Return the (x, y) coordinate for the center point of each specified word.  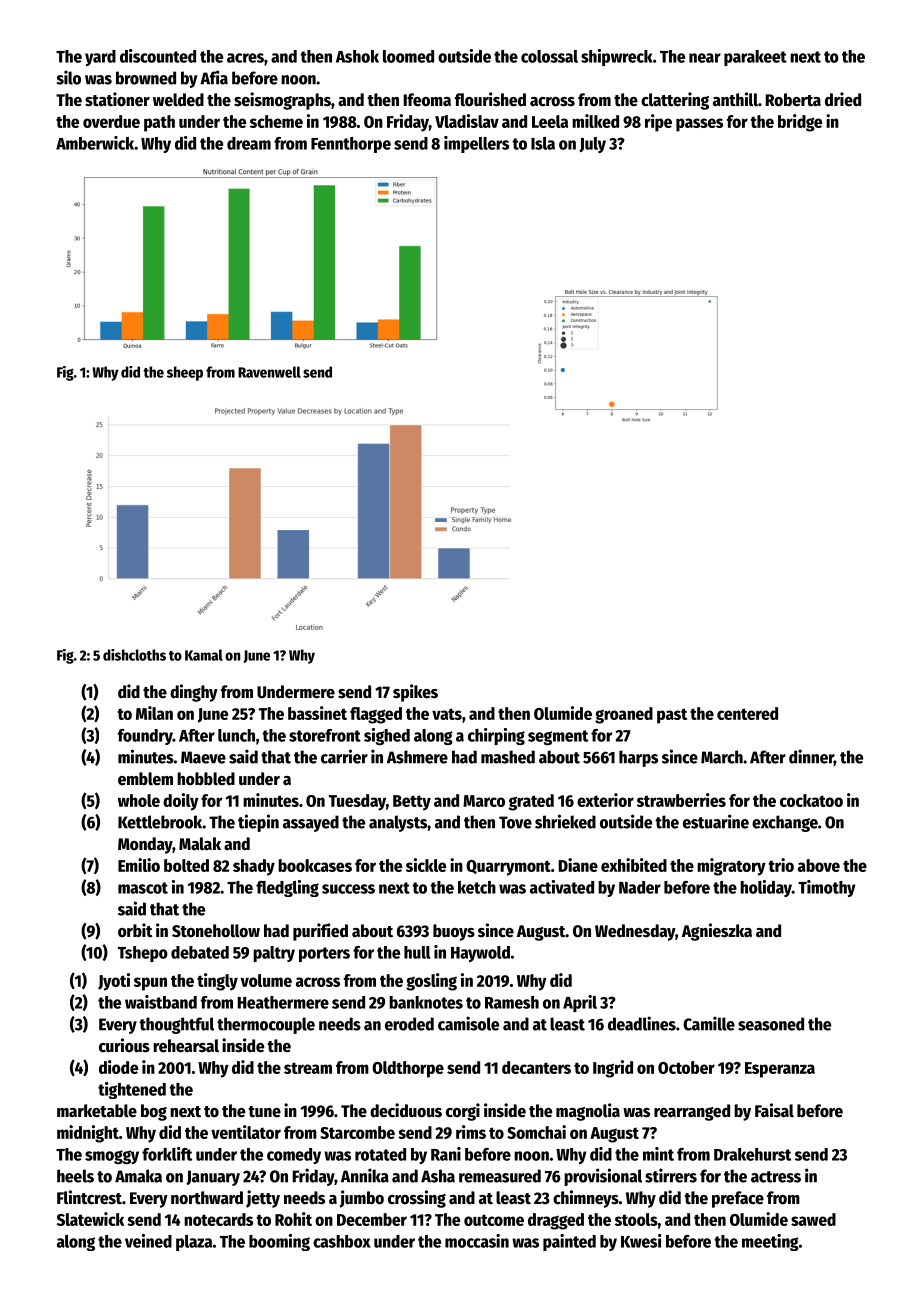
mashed (508, 757)
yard (100, 58)
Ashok (357, 56)
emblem (145, 779)
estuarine (716, 821)
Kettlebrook (160, 822)
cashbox (342, 1241)
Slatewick (90, 1219)
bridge (800, 123)
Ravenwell (269, 372)
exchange (785, 823)
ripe (658, 123)
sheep (185, 373)
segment (558, 737)
